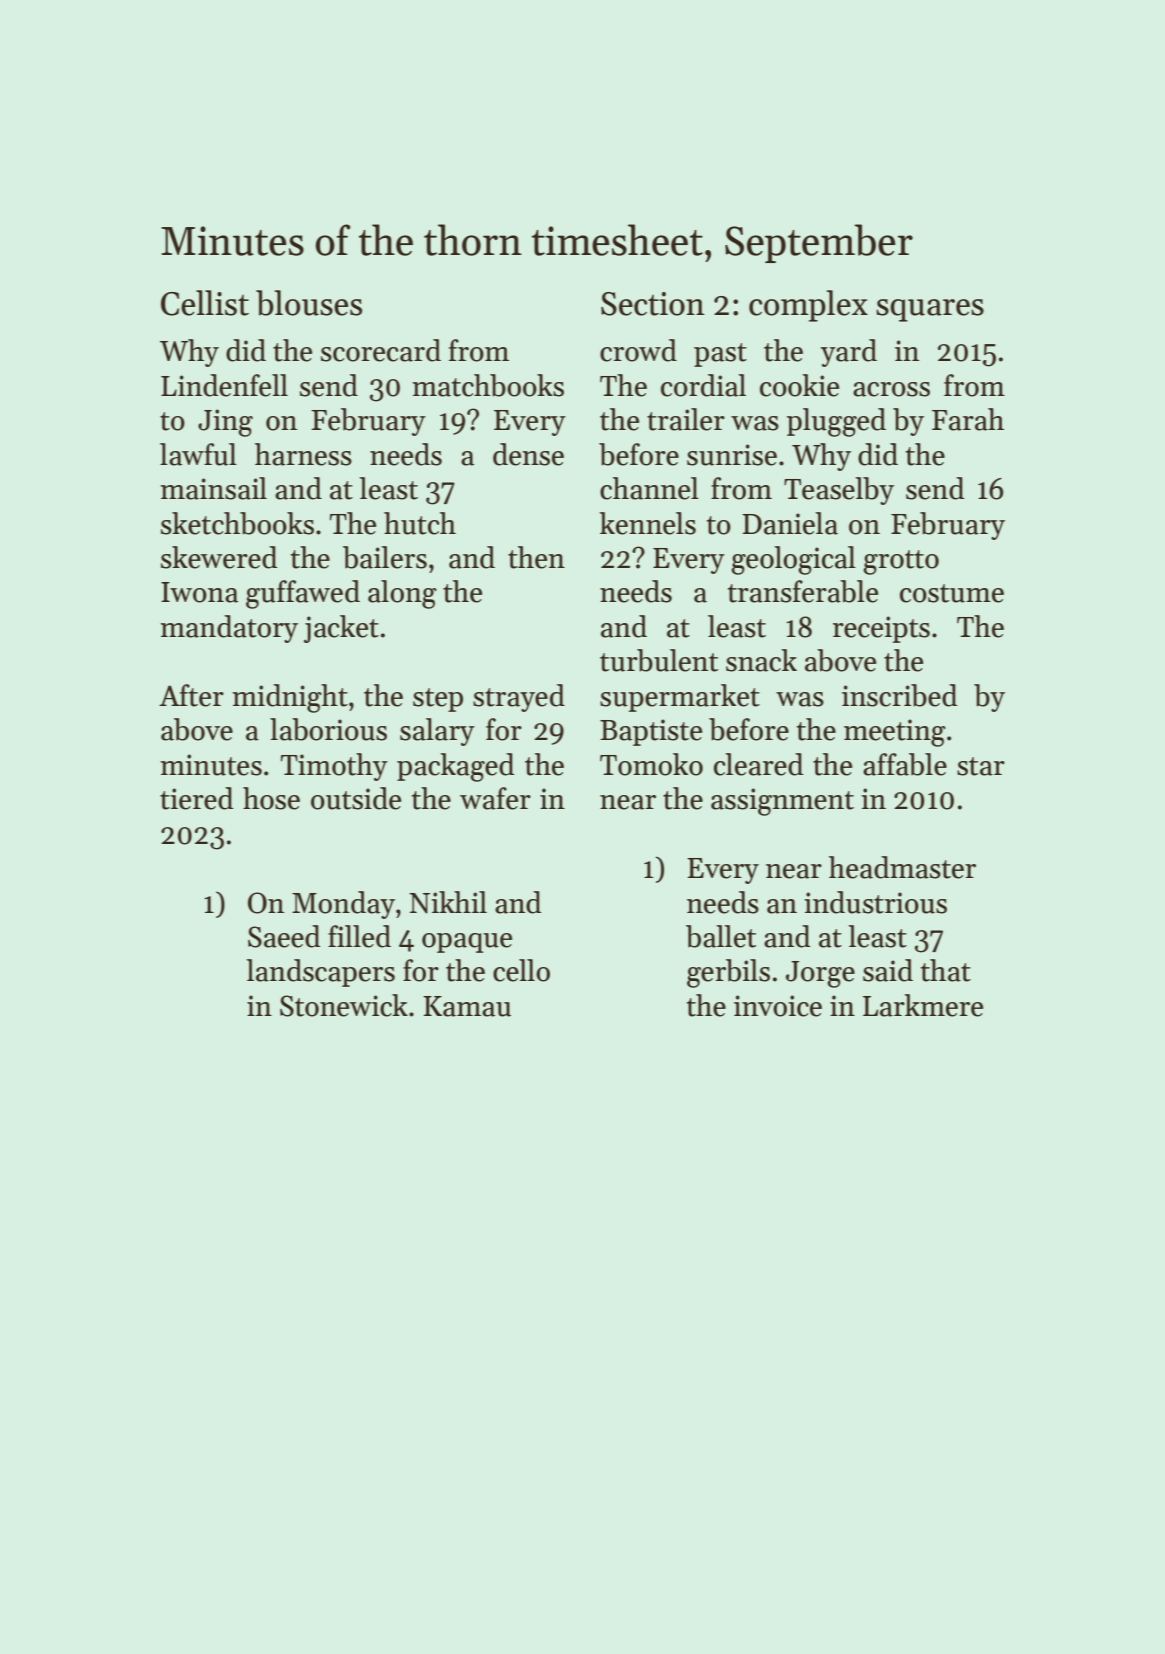 Image resolution: width=1165 pixels, height=1654 pixels. What do you see at coordinates (703, 385) in the page?
I see `cordial` at bounding box center [703, 385].
